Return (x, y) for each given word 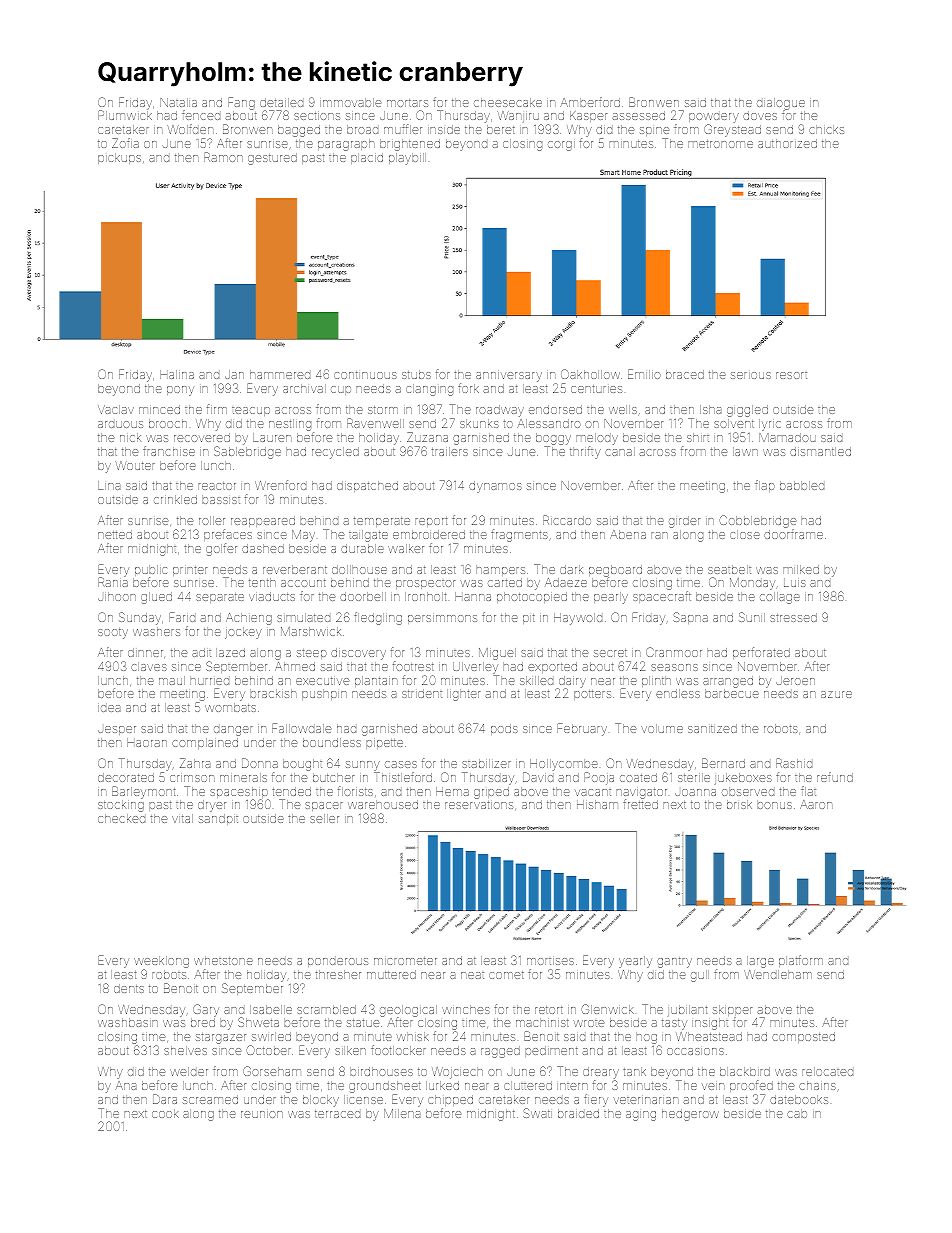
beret (501, 129)
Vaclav (116, 409)
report (431, 522)
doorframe (793, 534)
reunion (262, 1114)
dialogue (781, 104)
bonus (774, 804)
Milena (402, 1113)
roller (212, 520)
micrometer (405, 961)
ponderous (338, 962)
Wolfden (190, 129)
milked (801, 569)
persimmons (442, 619)
